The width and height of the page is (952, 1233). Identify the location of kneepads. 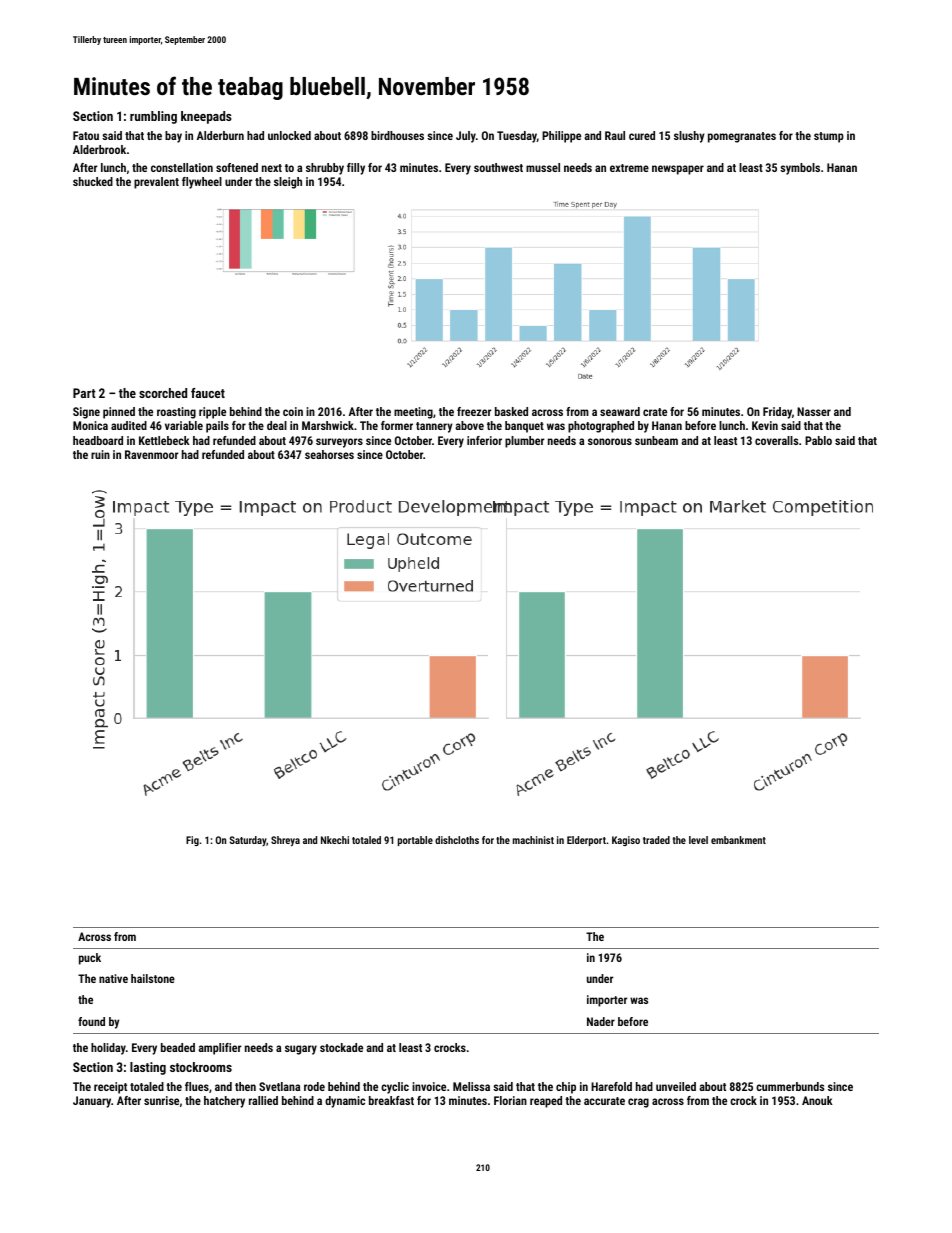
(206, 117).
